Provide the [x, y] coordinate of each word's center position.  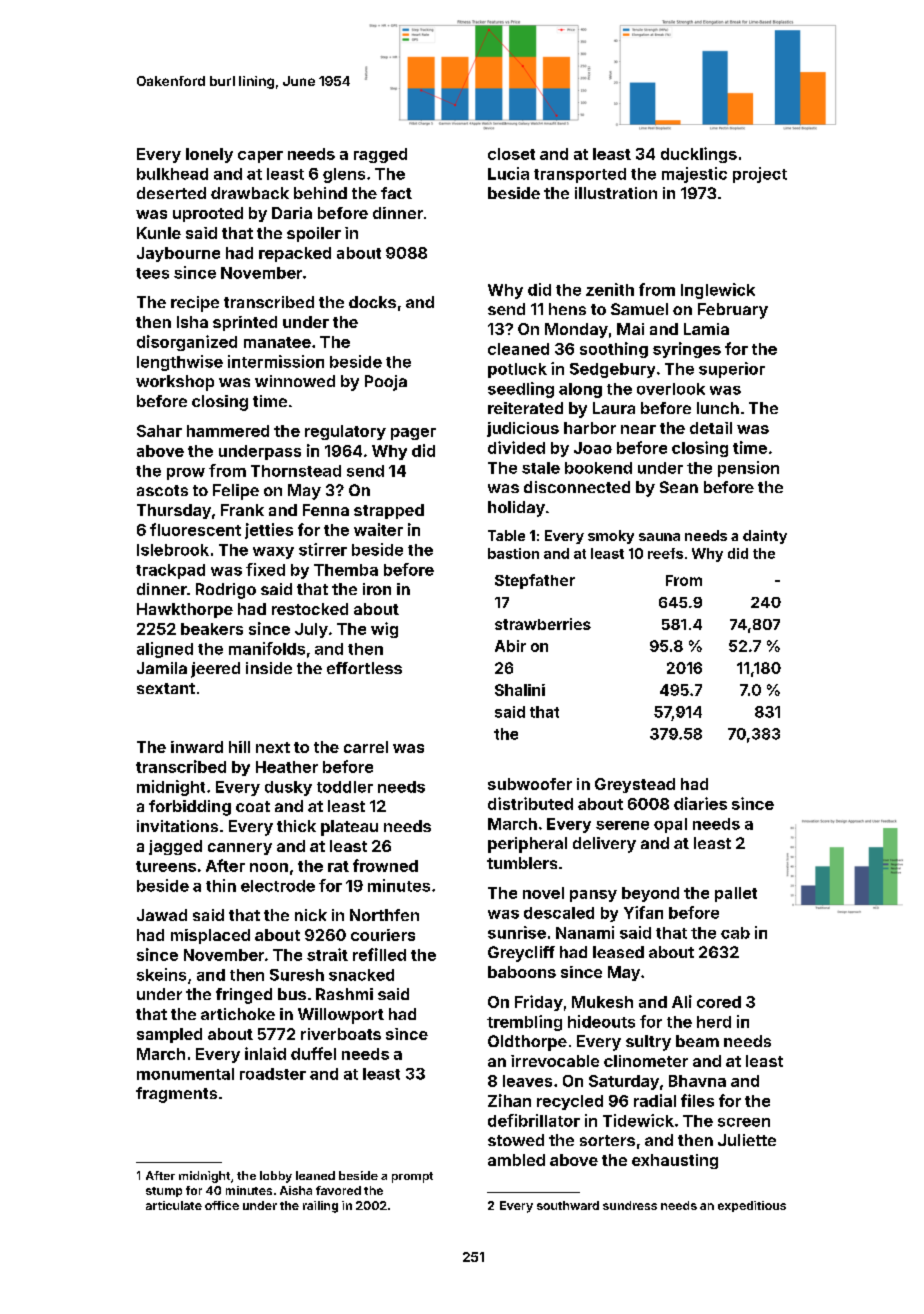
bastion [513, 553]
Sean [679, 487]
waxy [273, 553]
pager [413, 434]
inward [197, 747]
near [638, 429]
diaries [700, 803]
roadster [273, 1074]
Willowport [341, 1016]
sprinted [245, 323]
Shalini [520, 690]
